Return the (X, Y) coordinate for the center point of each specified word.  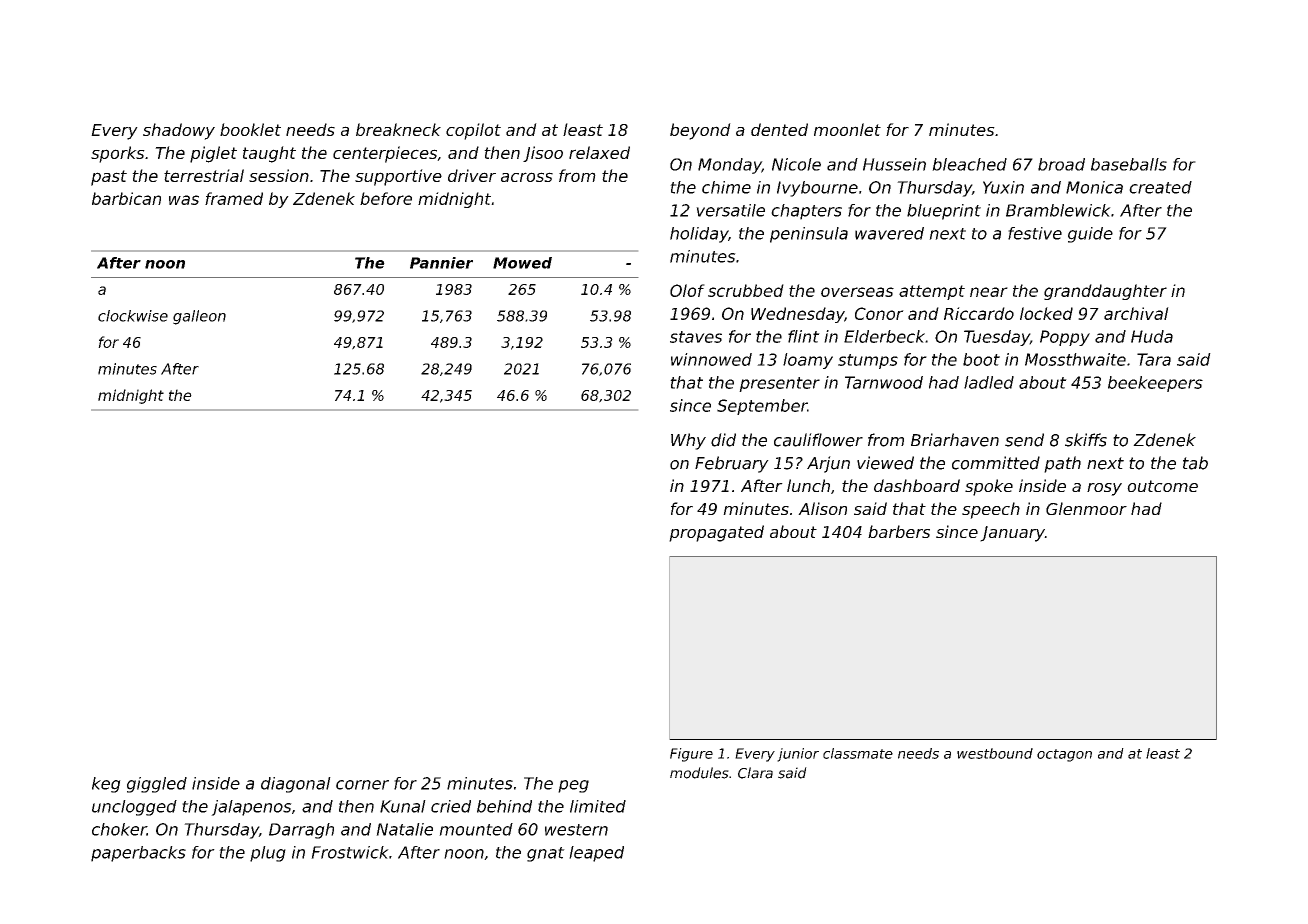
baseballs (1129, 164)
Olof (687, 290)
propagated (716, 533)
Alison (822, 508)
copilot (473, 131)
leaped (596, 854)
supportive (398, 177)
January (1012, 534)
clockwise (133, 316)
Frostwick (350, 852)
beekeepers (1155, 384)
